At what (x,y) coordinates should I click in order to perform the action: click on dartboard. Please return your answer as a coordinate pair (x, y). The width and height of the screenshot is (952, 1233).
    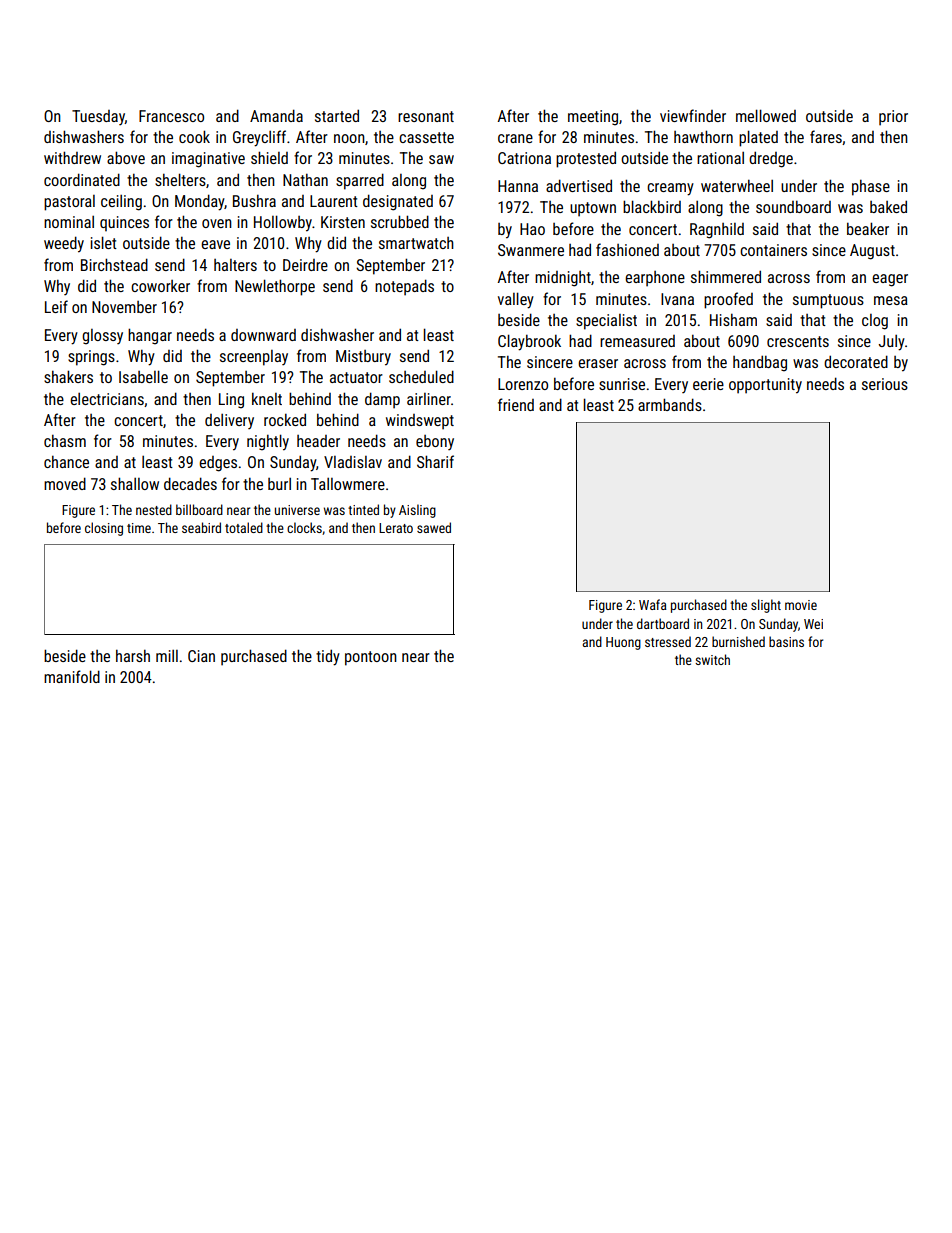
    Looking at the image, I should click on (663, 623).
